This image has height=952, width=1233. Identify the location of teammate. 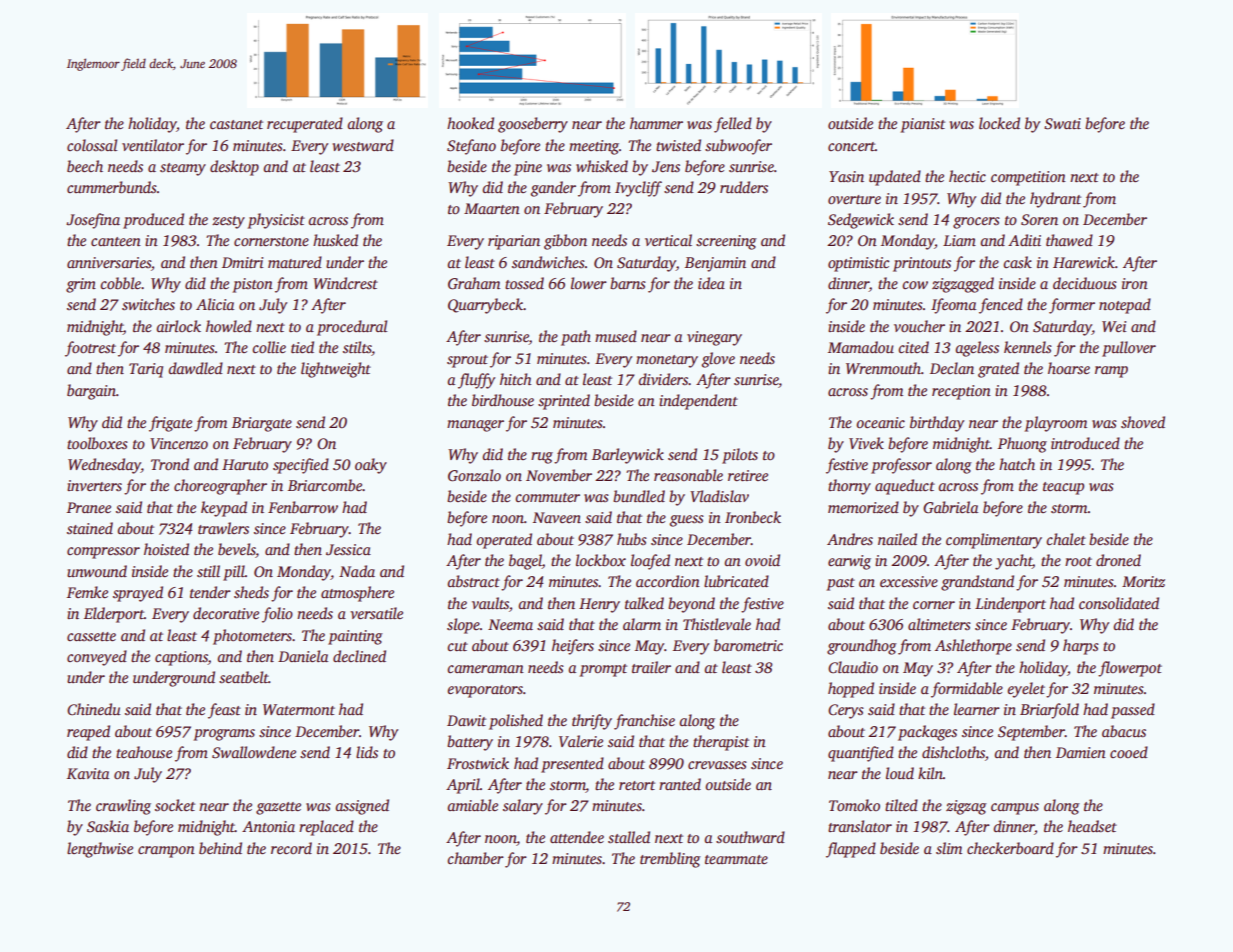
(736, 859).
